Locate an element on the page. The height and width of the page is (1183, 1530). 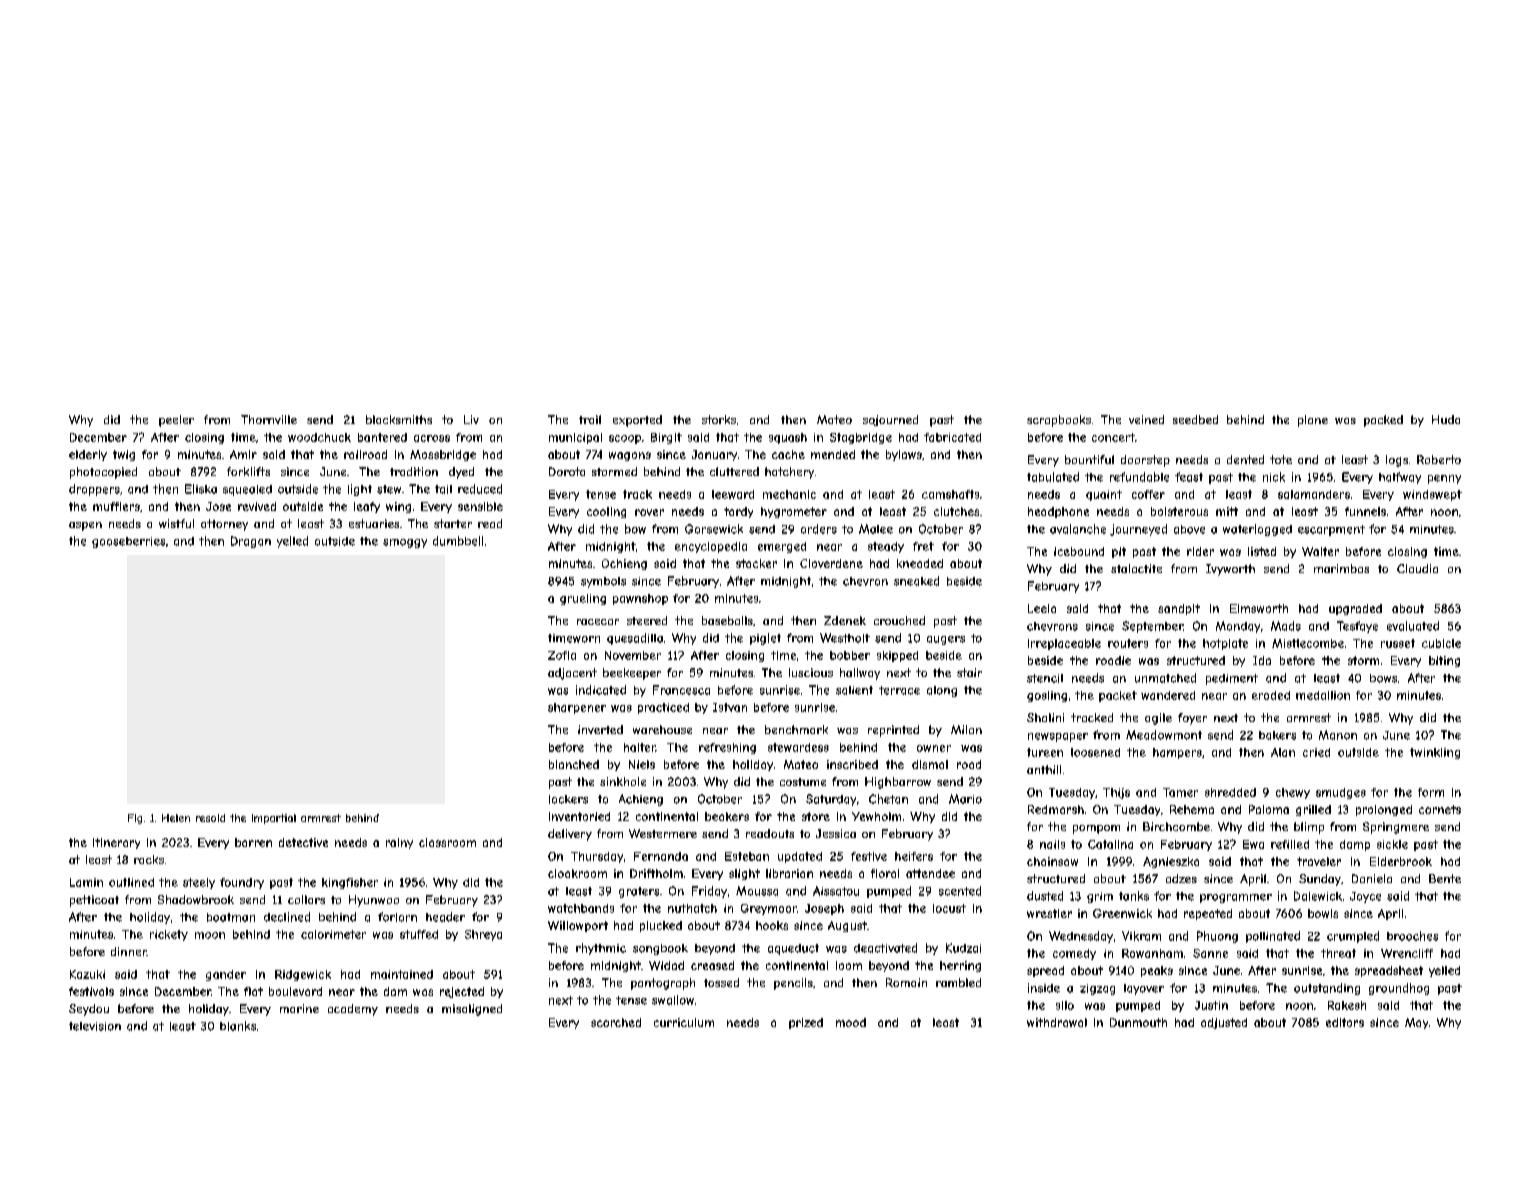
Mistlecombe is located at coordinates (1308, 643).
